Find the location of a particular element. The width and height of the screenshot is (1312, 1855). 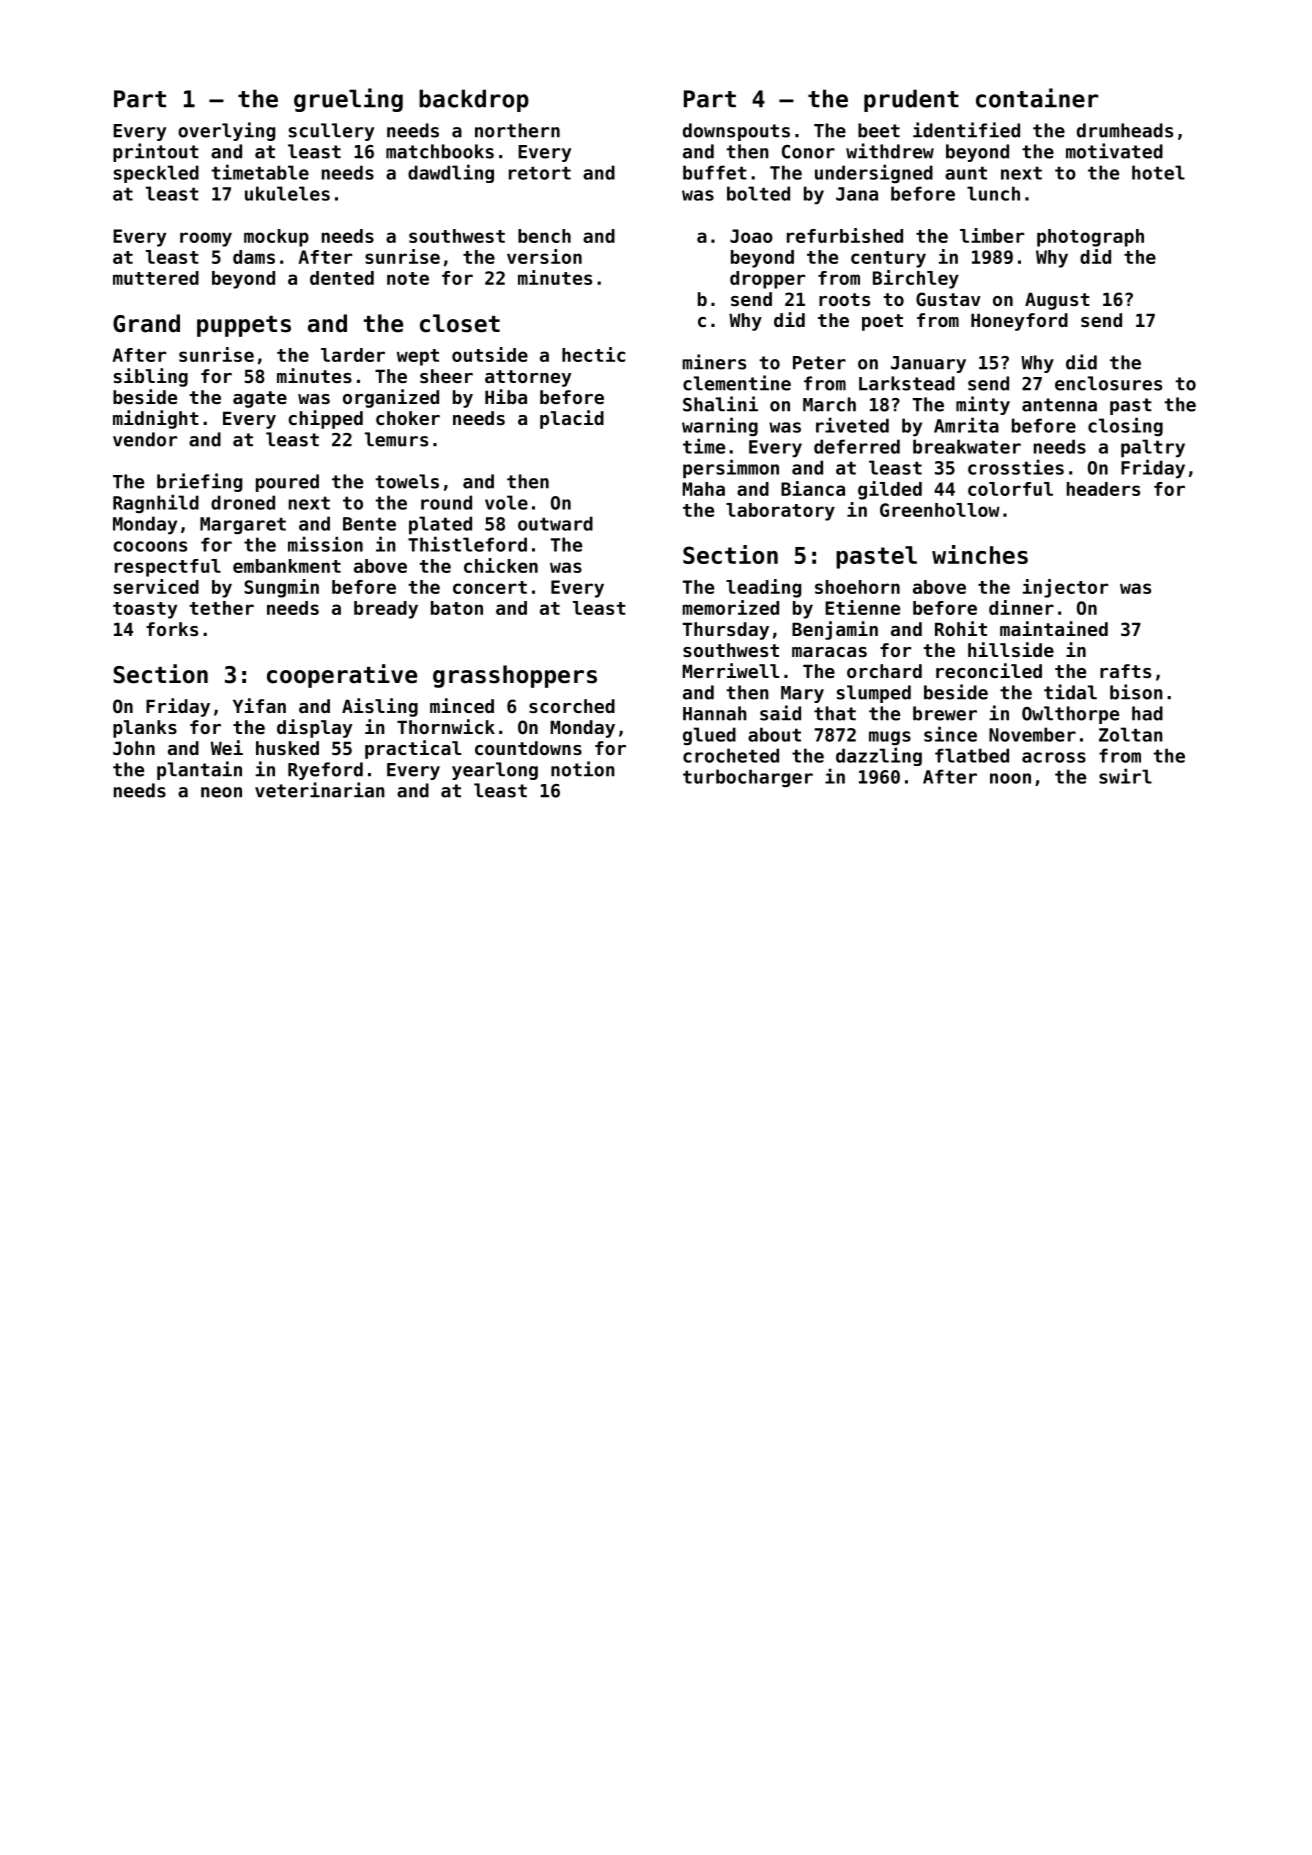

downspouts is located at coordinates (736, 132).
